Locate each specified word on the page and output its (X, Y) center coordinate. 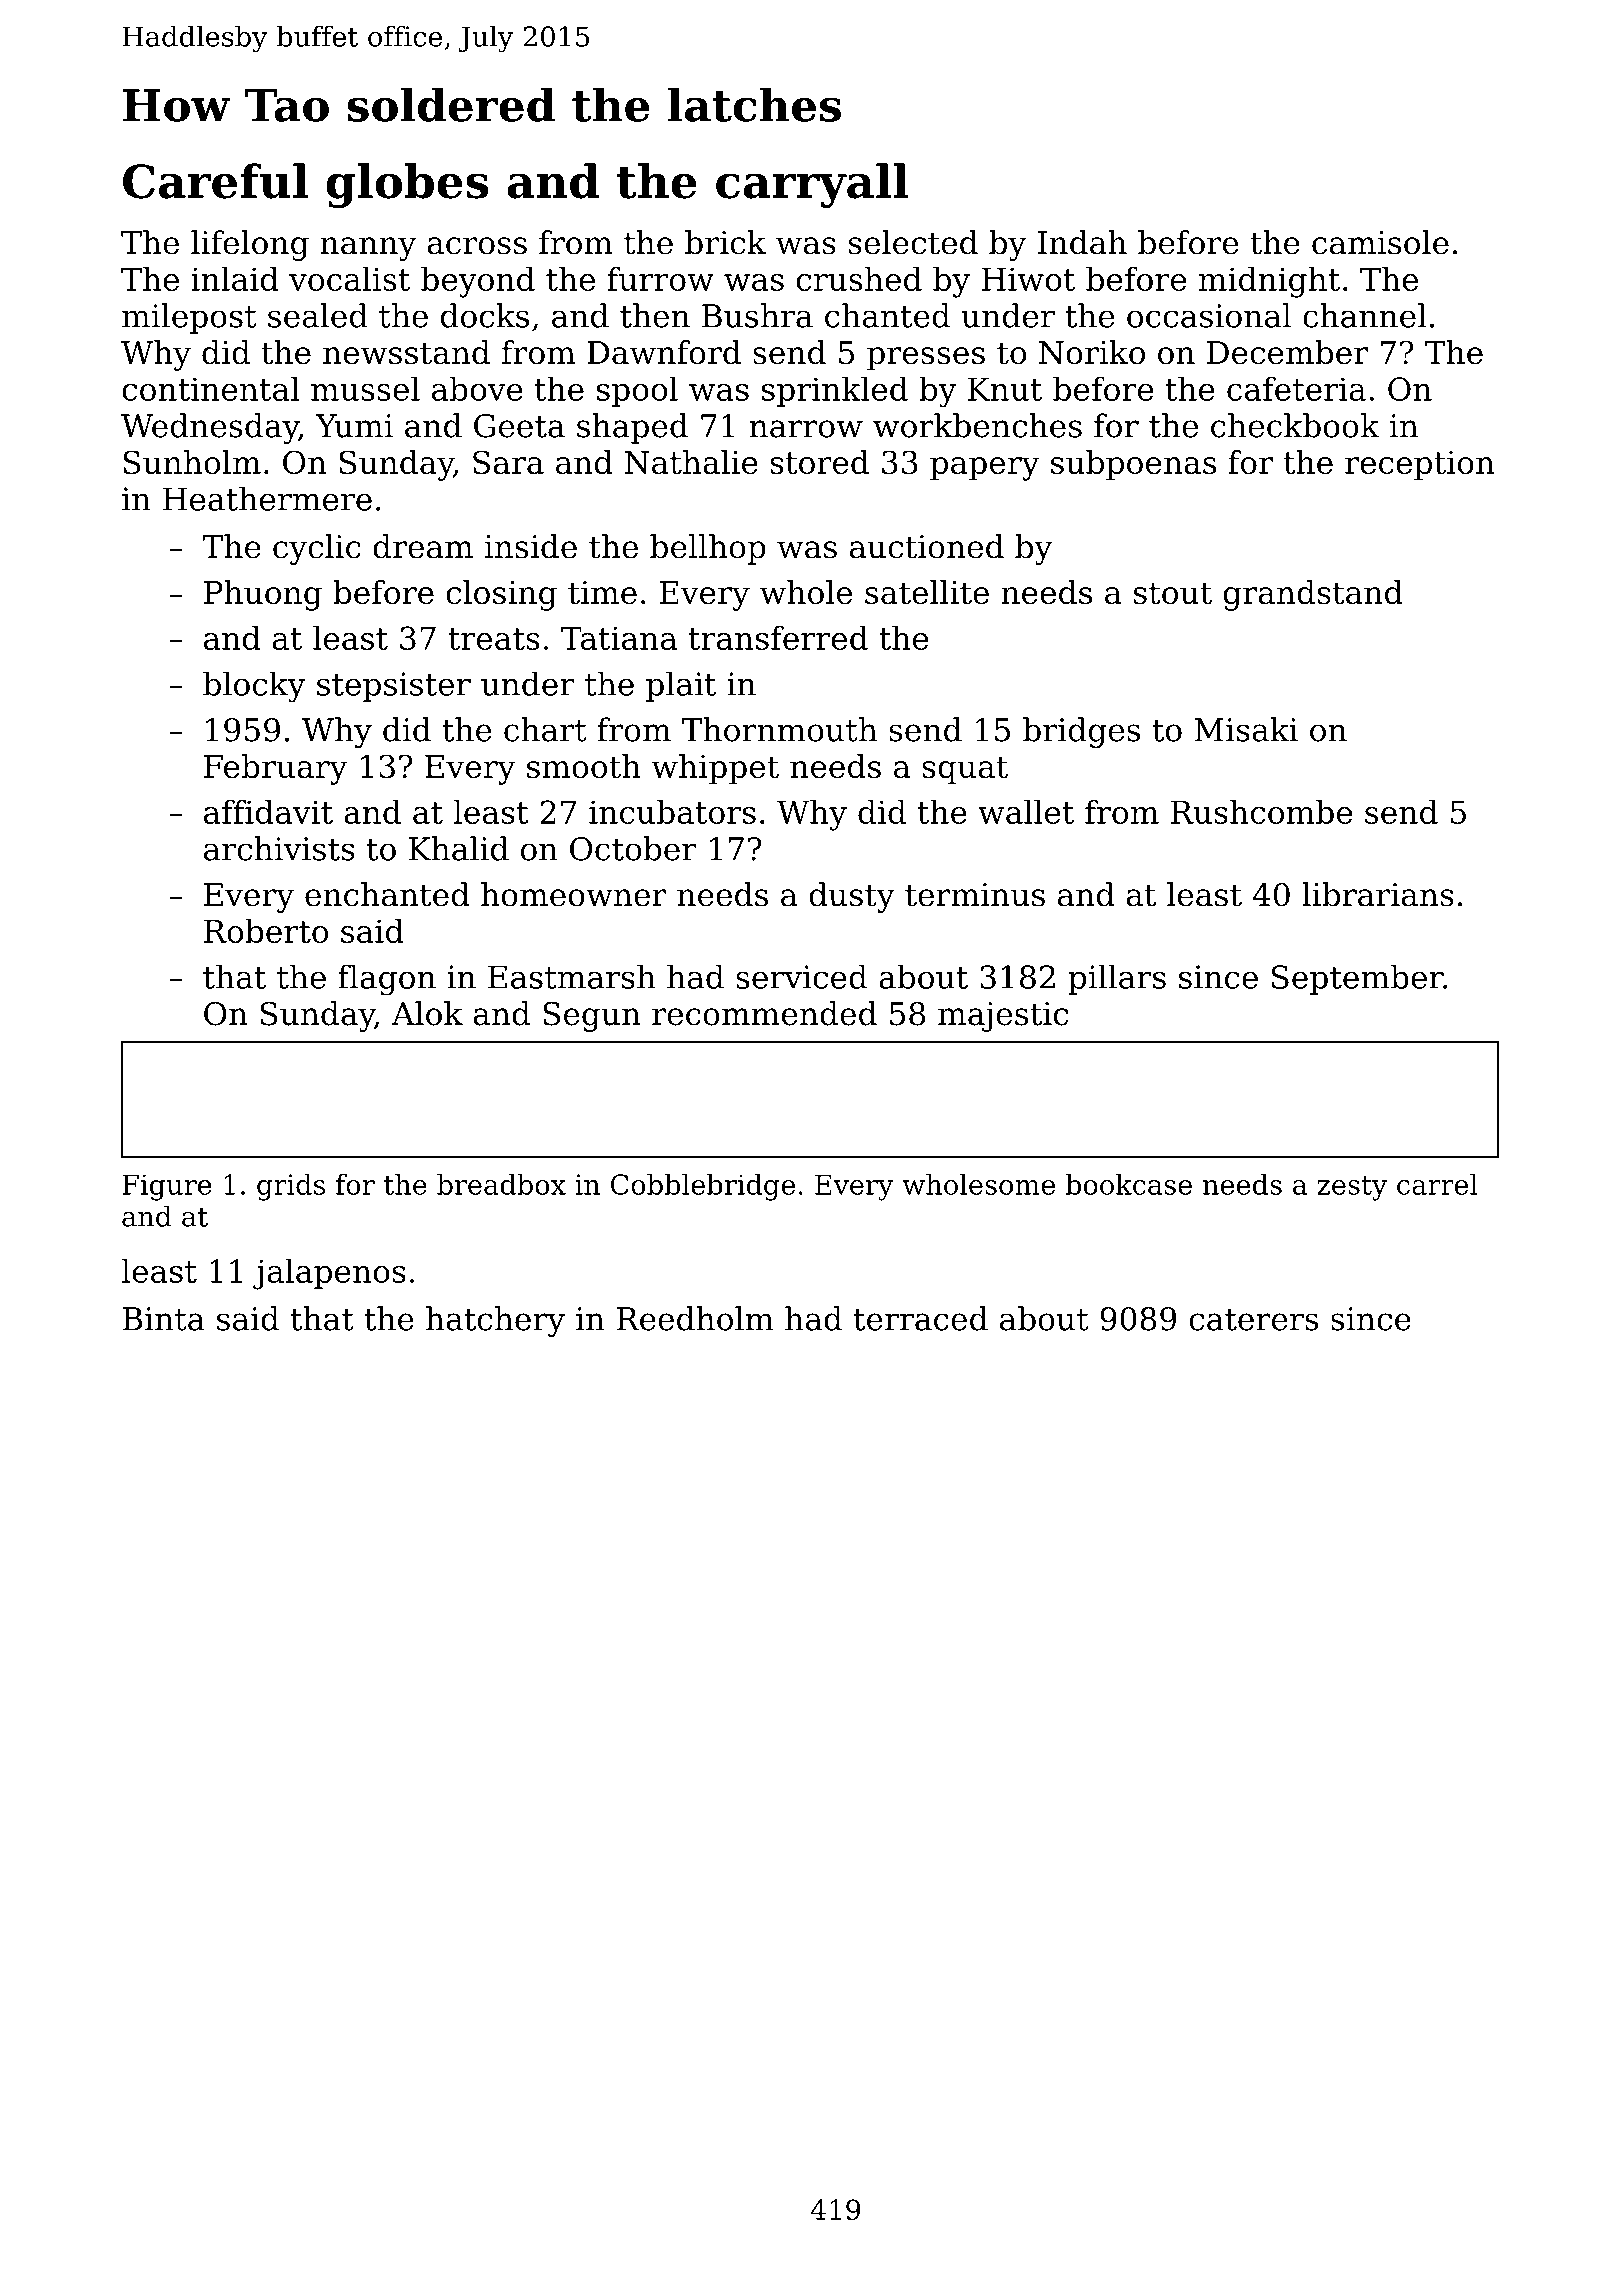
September (1357, 979)
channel (1364, 315)
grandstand (1313, 595)
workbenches (977, 425)
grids (291, 1187)
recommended (764, 1013)
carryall (812, 185)
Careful (215, 181)
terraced (921, 1318)
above (477, 388)
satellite (927, 592)
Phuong (263, 595)
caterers (1254, 1320)
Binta (164, 1319)
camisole (1380, 242)
